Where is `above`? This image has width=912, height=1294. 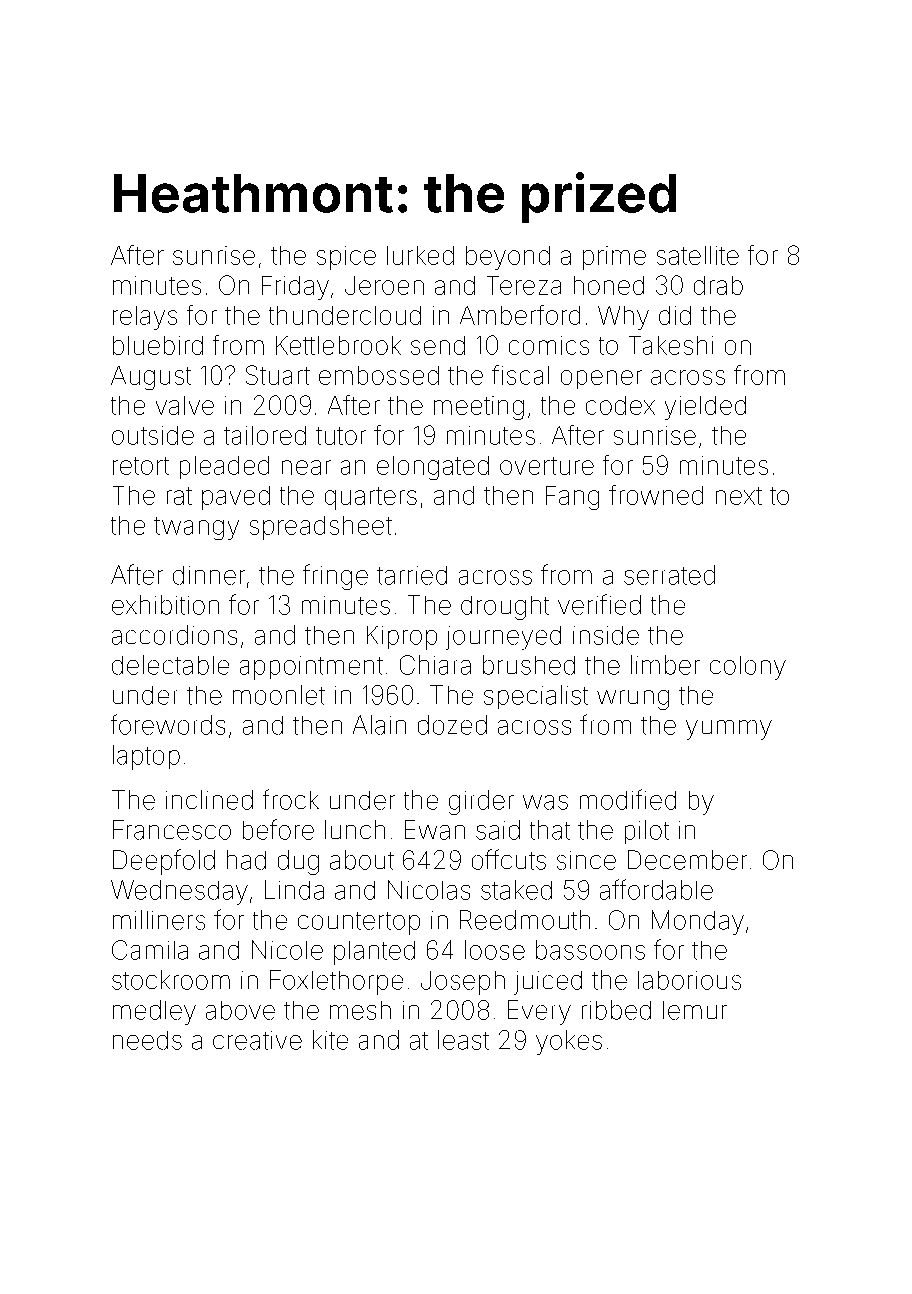
above is located at coordinates (240, 1010).
